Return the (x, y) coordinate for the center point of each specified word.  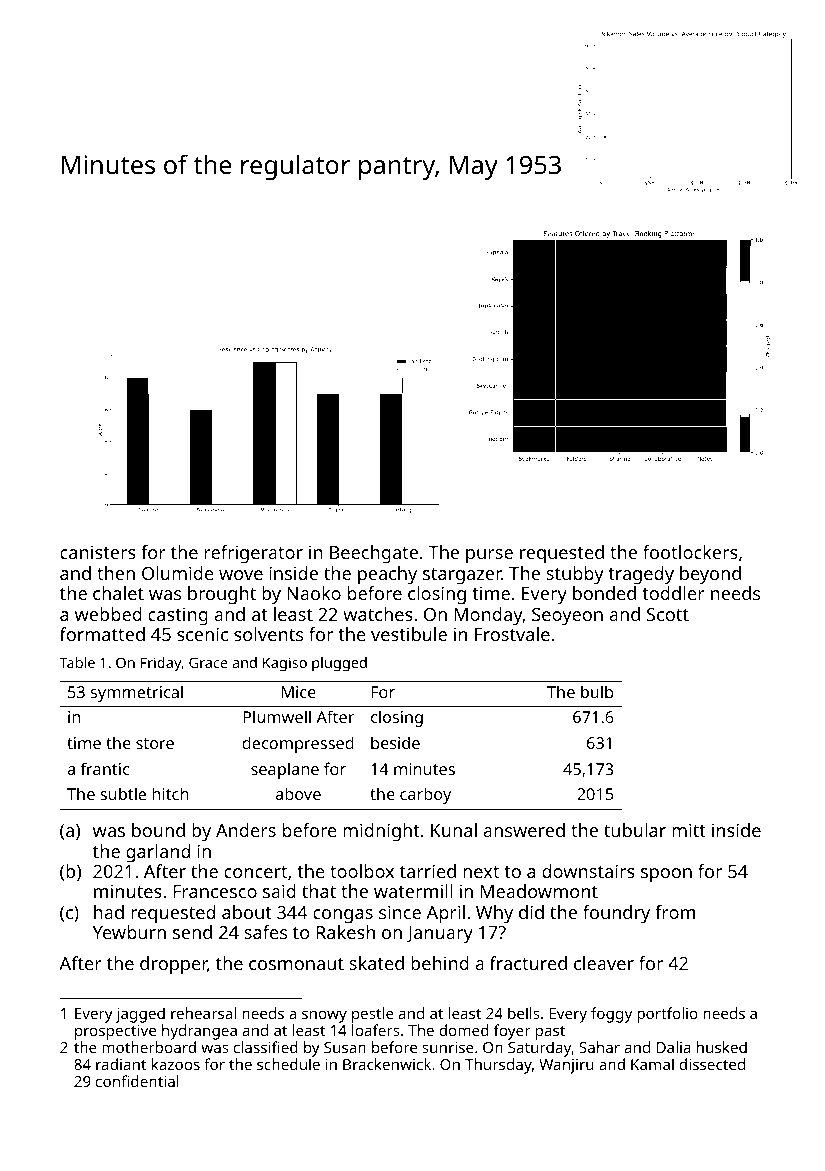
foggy (611, 1015)
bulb (597, 691)
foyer (512, 1032)
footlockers (690, 552)
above (298, 793)
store (155, 743)
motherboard (149, 1047)
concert (255, 872)
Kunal (454, 830)
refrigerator (254, 554)
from (675, 912)
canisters (98, 552)
